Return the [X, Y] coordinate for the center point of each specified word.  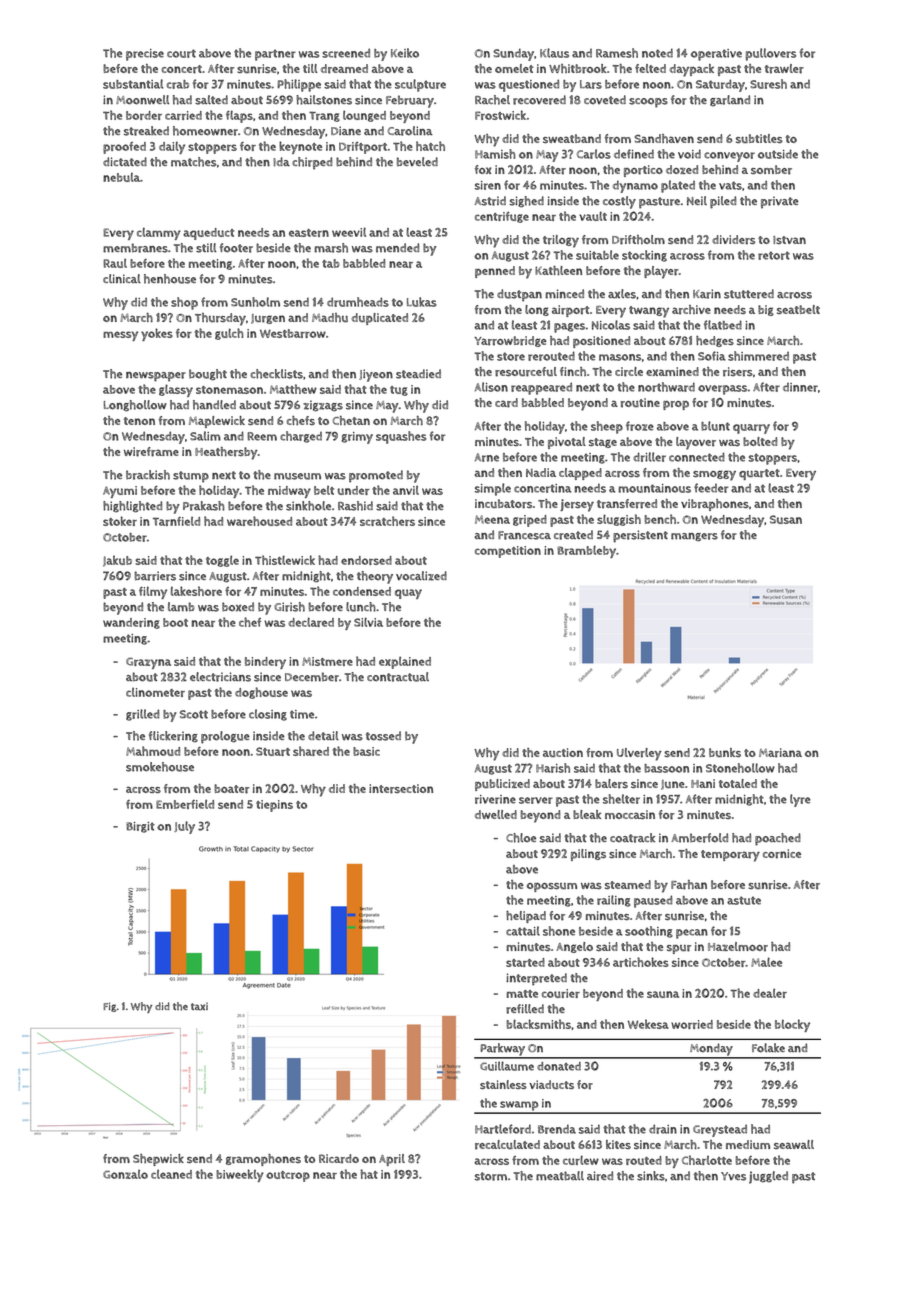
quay [408, 594]
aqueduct [208, 234]
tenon [139, 421]
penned [495, 272]
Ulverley [639, 754]
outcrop [288, 1176]
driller [649, 457]
